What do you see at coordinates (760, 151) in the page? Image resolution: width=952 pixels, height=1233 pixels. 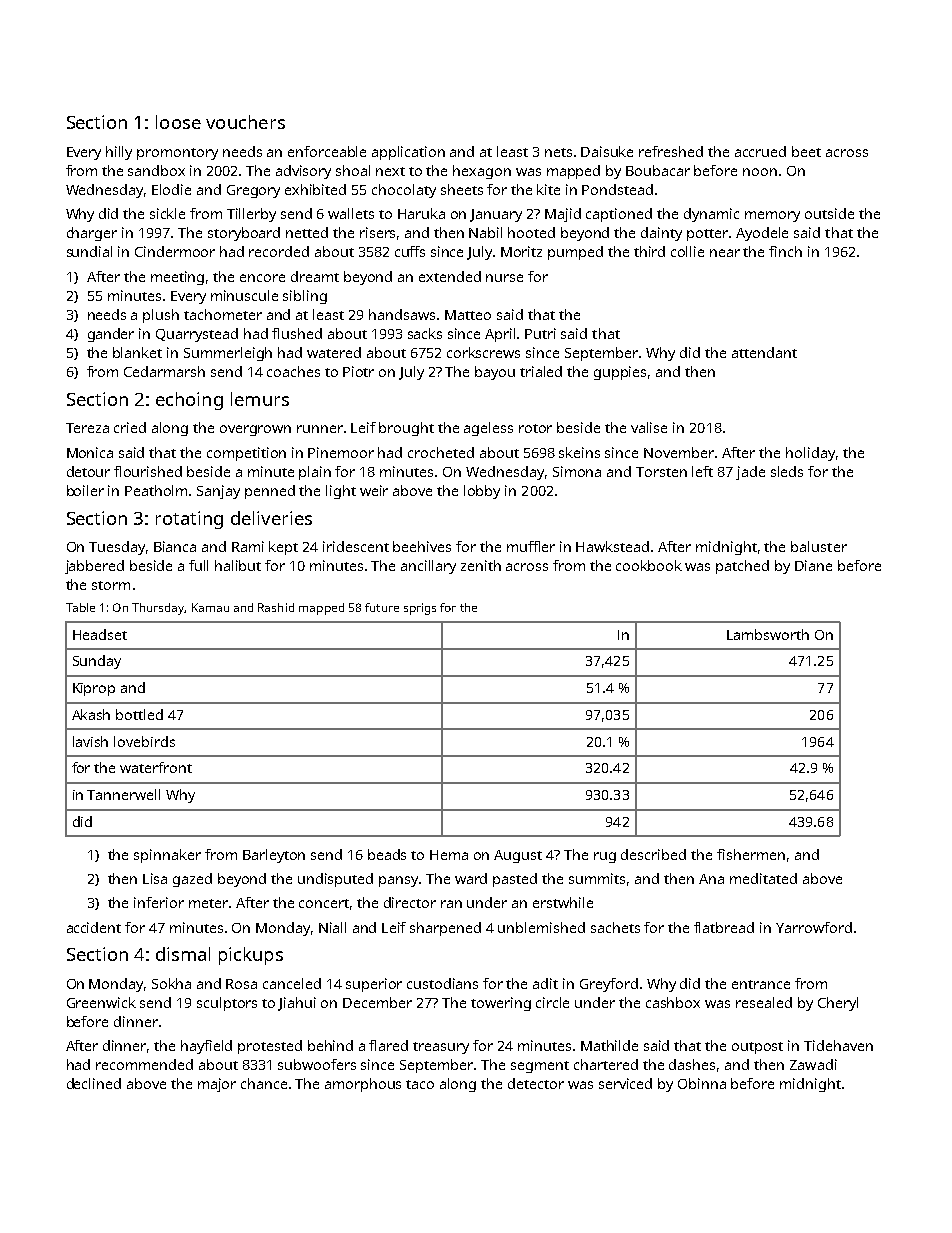 I see `accrued` at bounding box center [760, 151].
